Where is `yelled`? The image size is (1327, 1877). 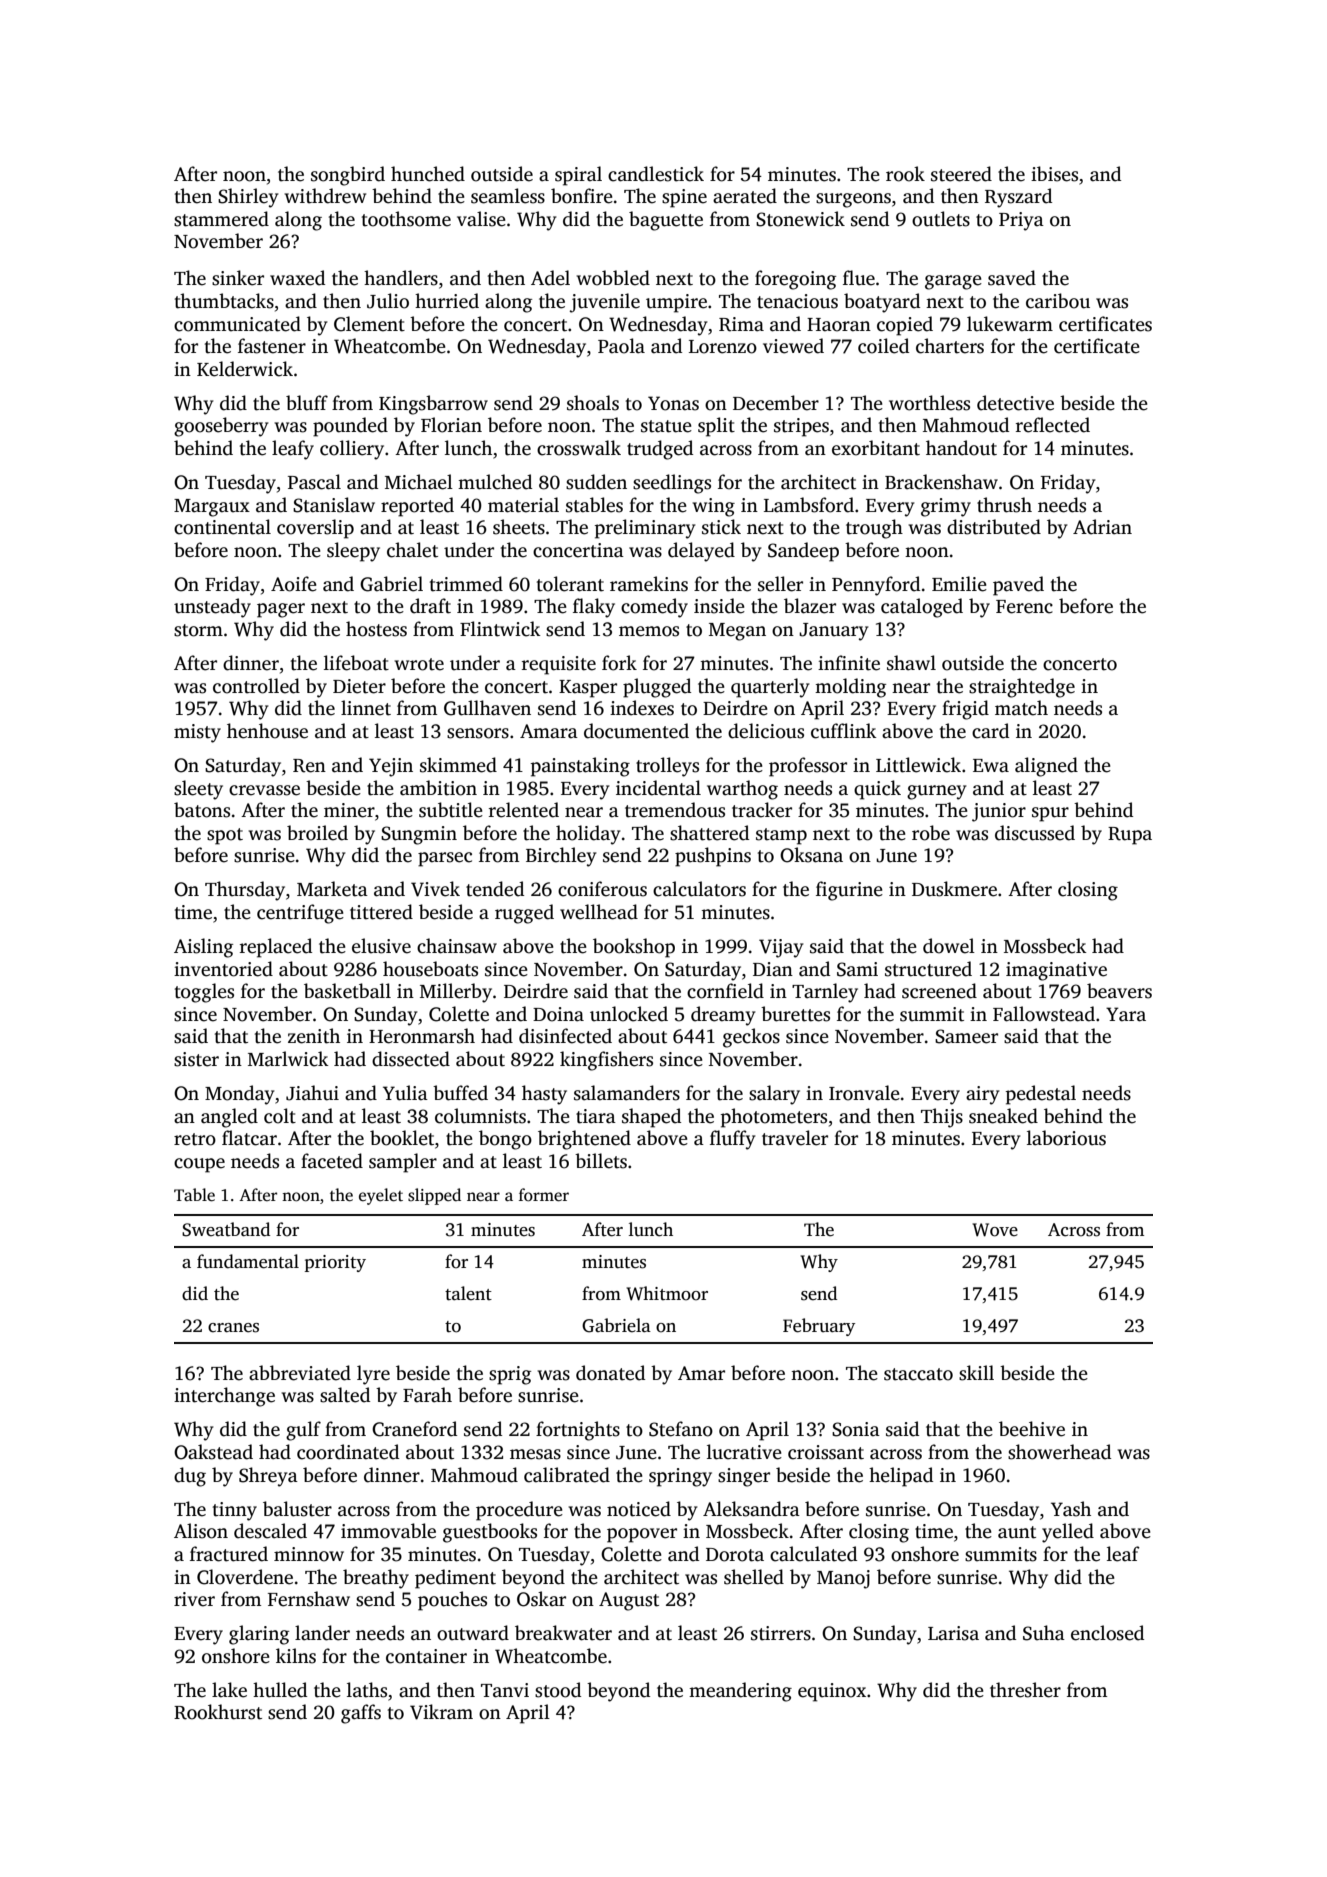
yelled is located at coordinates (1068, 1533).
